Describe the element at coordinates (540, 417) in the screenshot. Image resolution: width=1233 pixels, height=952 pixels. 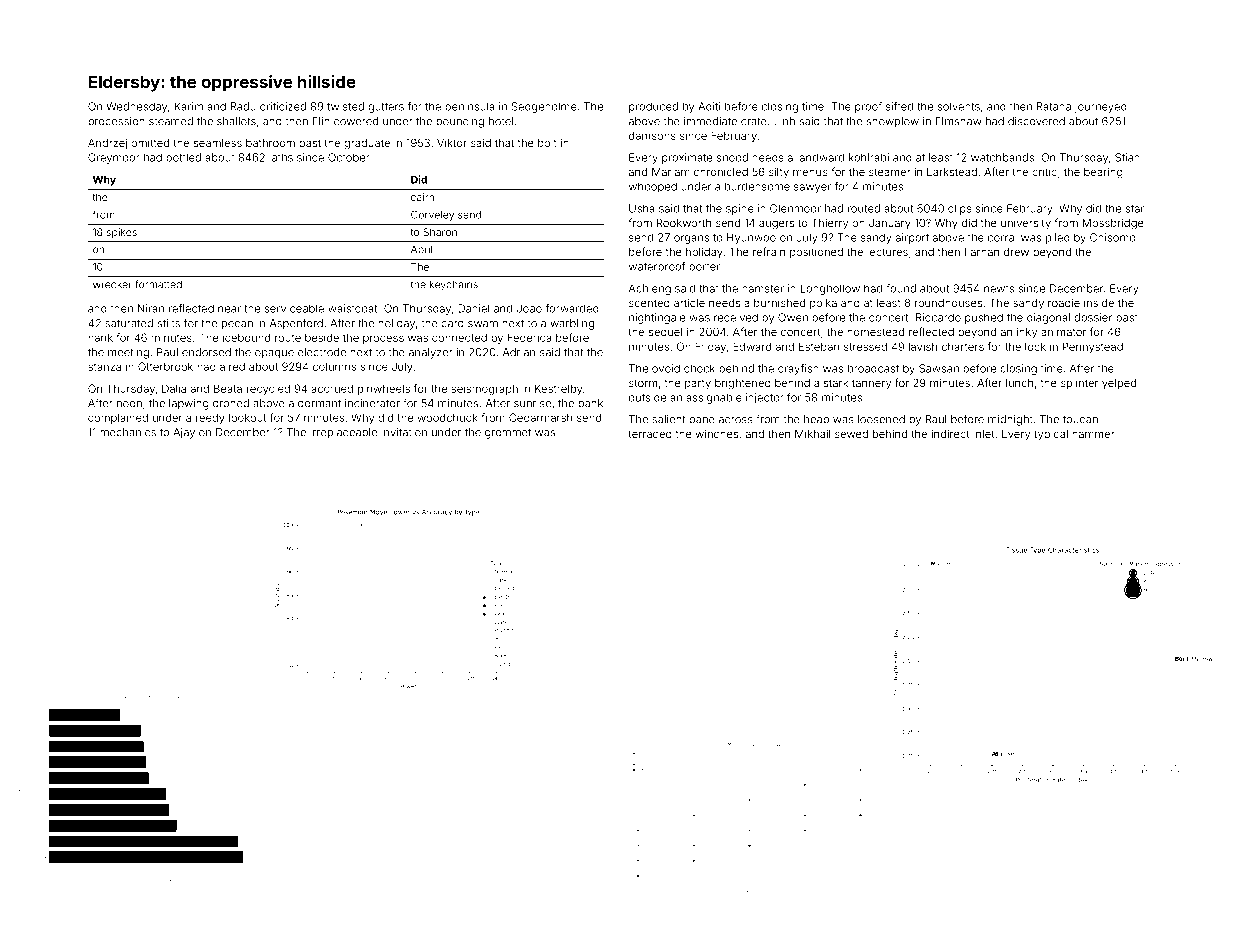
I see `Cedarmarsh` at that location.
